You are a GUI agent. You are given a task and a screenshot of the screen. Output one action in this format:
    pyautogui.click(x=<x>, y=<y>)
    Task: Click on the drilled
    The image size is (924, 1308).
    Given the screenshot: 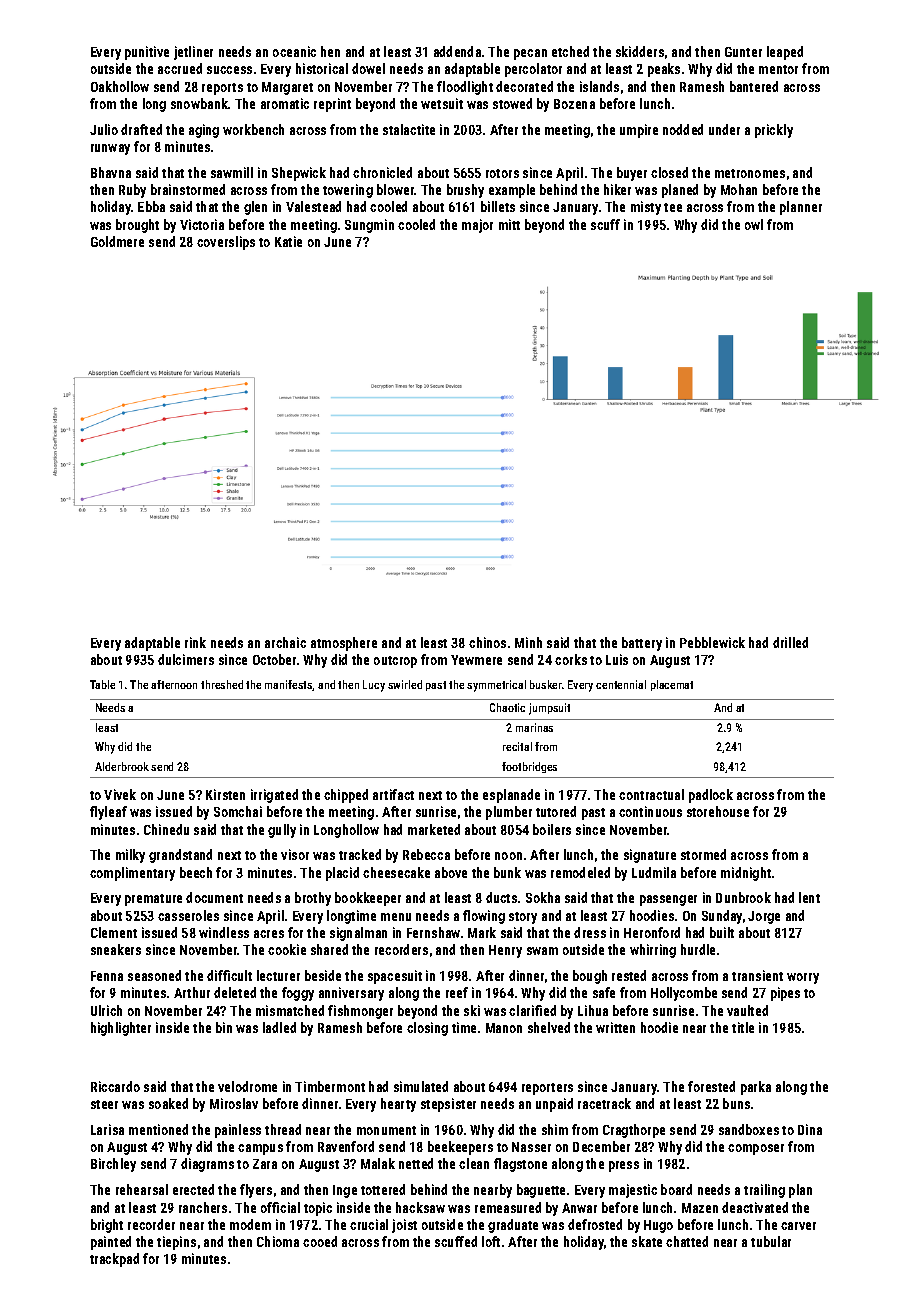 What is the action you would take?
    pyautogui.click(x=790, y=642)
